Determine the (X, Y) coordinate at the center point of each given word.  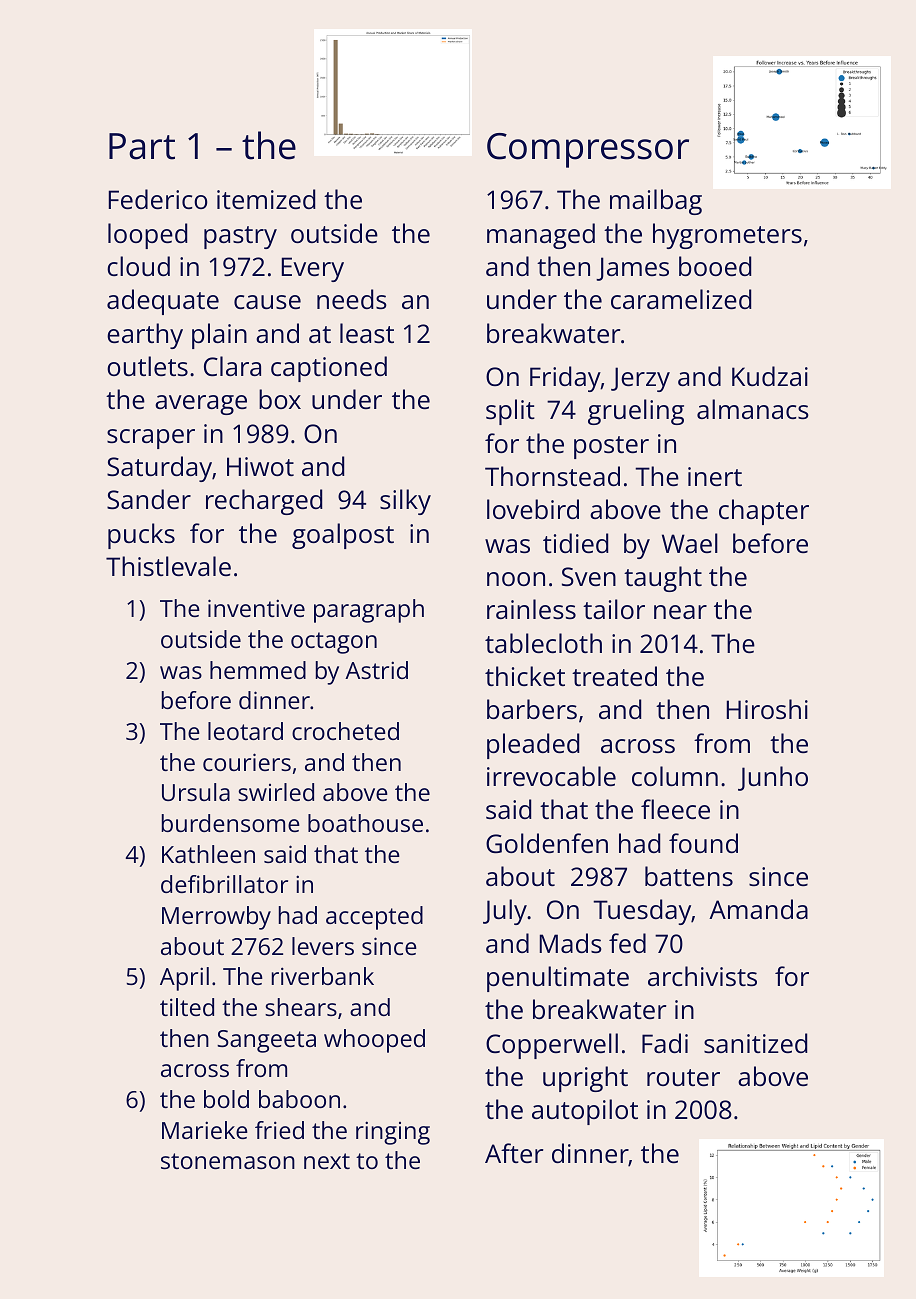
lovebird (533, 509)
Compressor (588, 150)
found (703, 843)
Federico (158, 199)
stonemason (228, 1161)
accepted (374, 918)
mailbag (656, 202)
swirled (276, 792)
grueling (636, 412)
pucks (141, 536)
